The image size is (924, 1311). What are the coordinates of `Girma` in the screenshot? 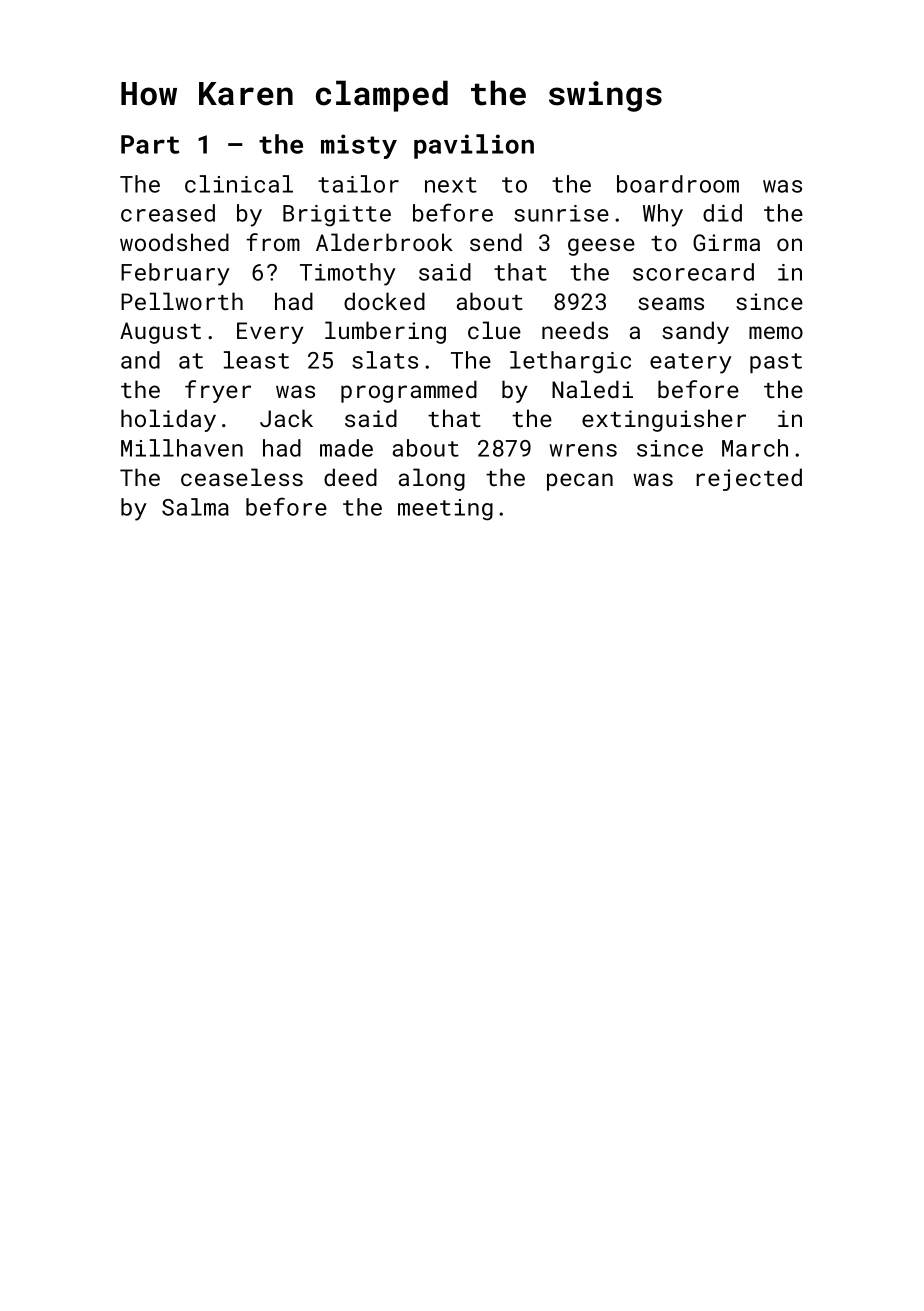 It's located at (726, 242).
